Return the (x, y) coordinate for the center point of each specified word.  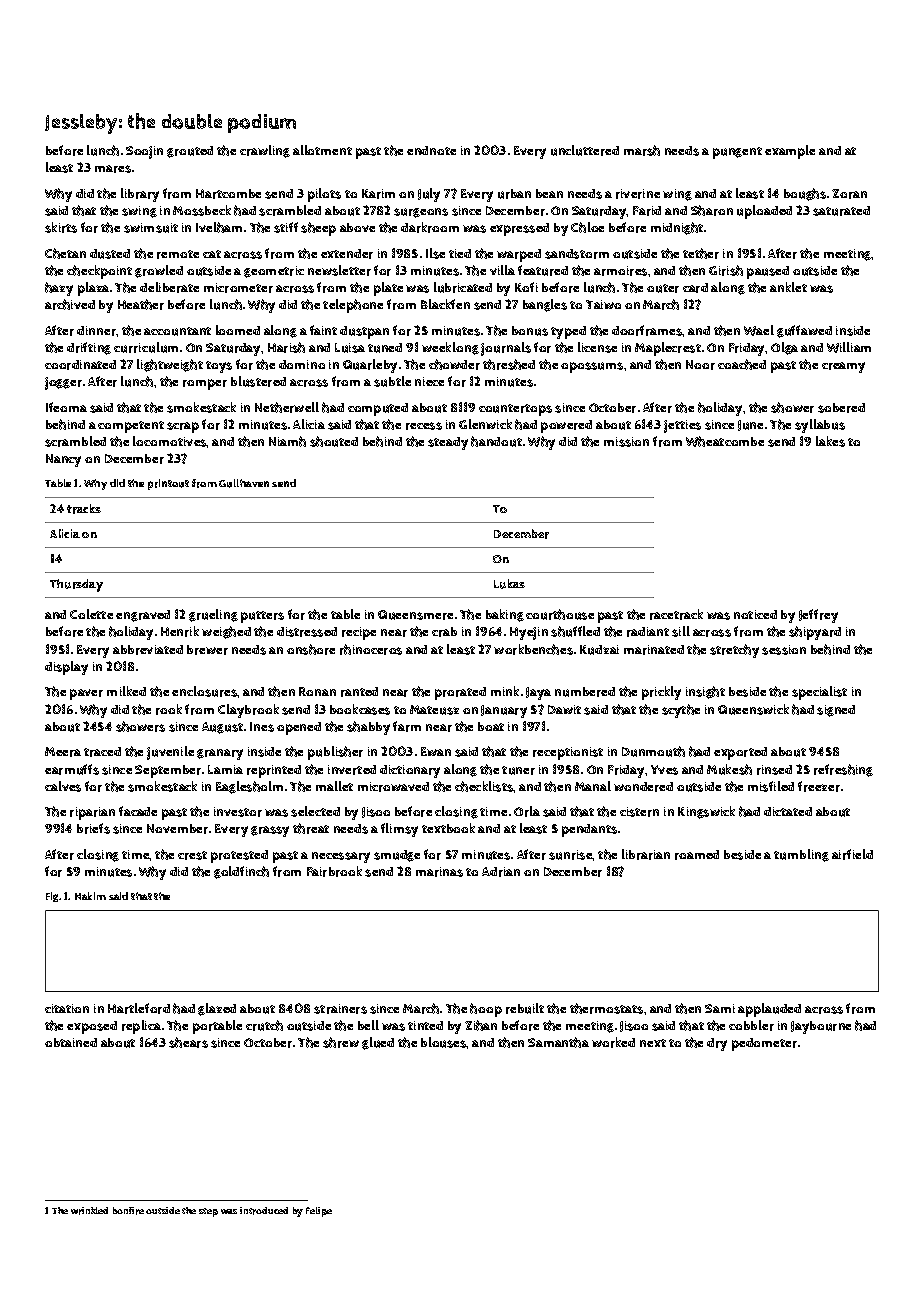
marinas (439, 872)
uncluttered (585, 150)
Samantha (558, 1042)
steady (448, 443)
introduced (264, 1211)
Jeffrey (818, 616)
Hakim (90, 896)
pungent (737, 153)
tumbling (801, 855)
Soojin (144, 152)
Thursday (76, 585)
